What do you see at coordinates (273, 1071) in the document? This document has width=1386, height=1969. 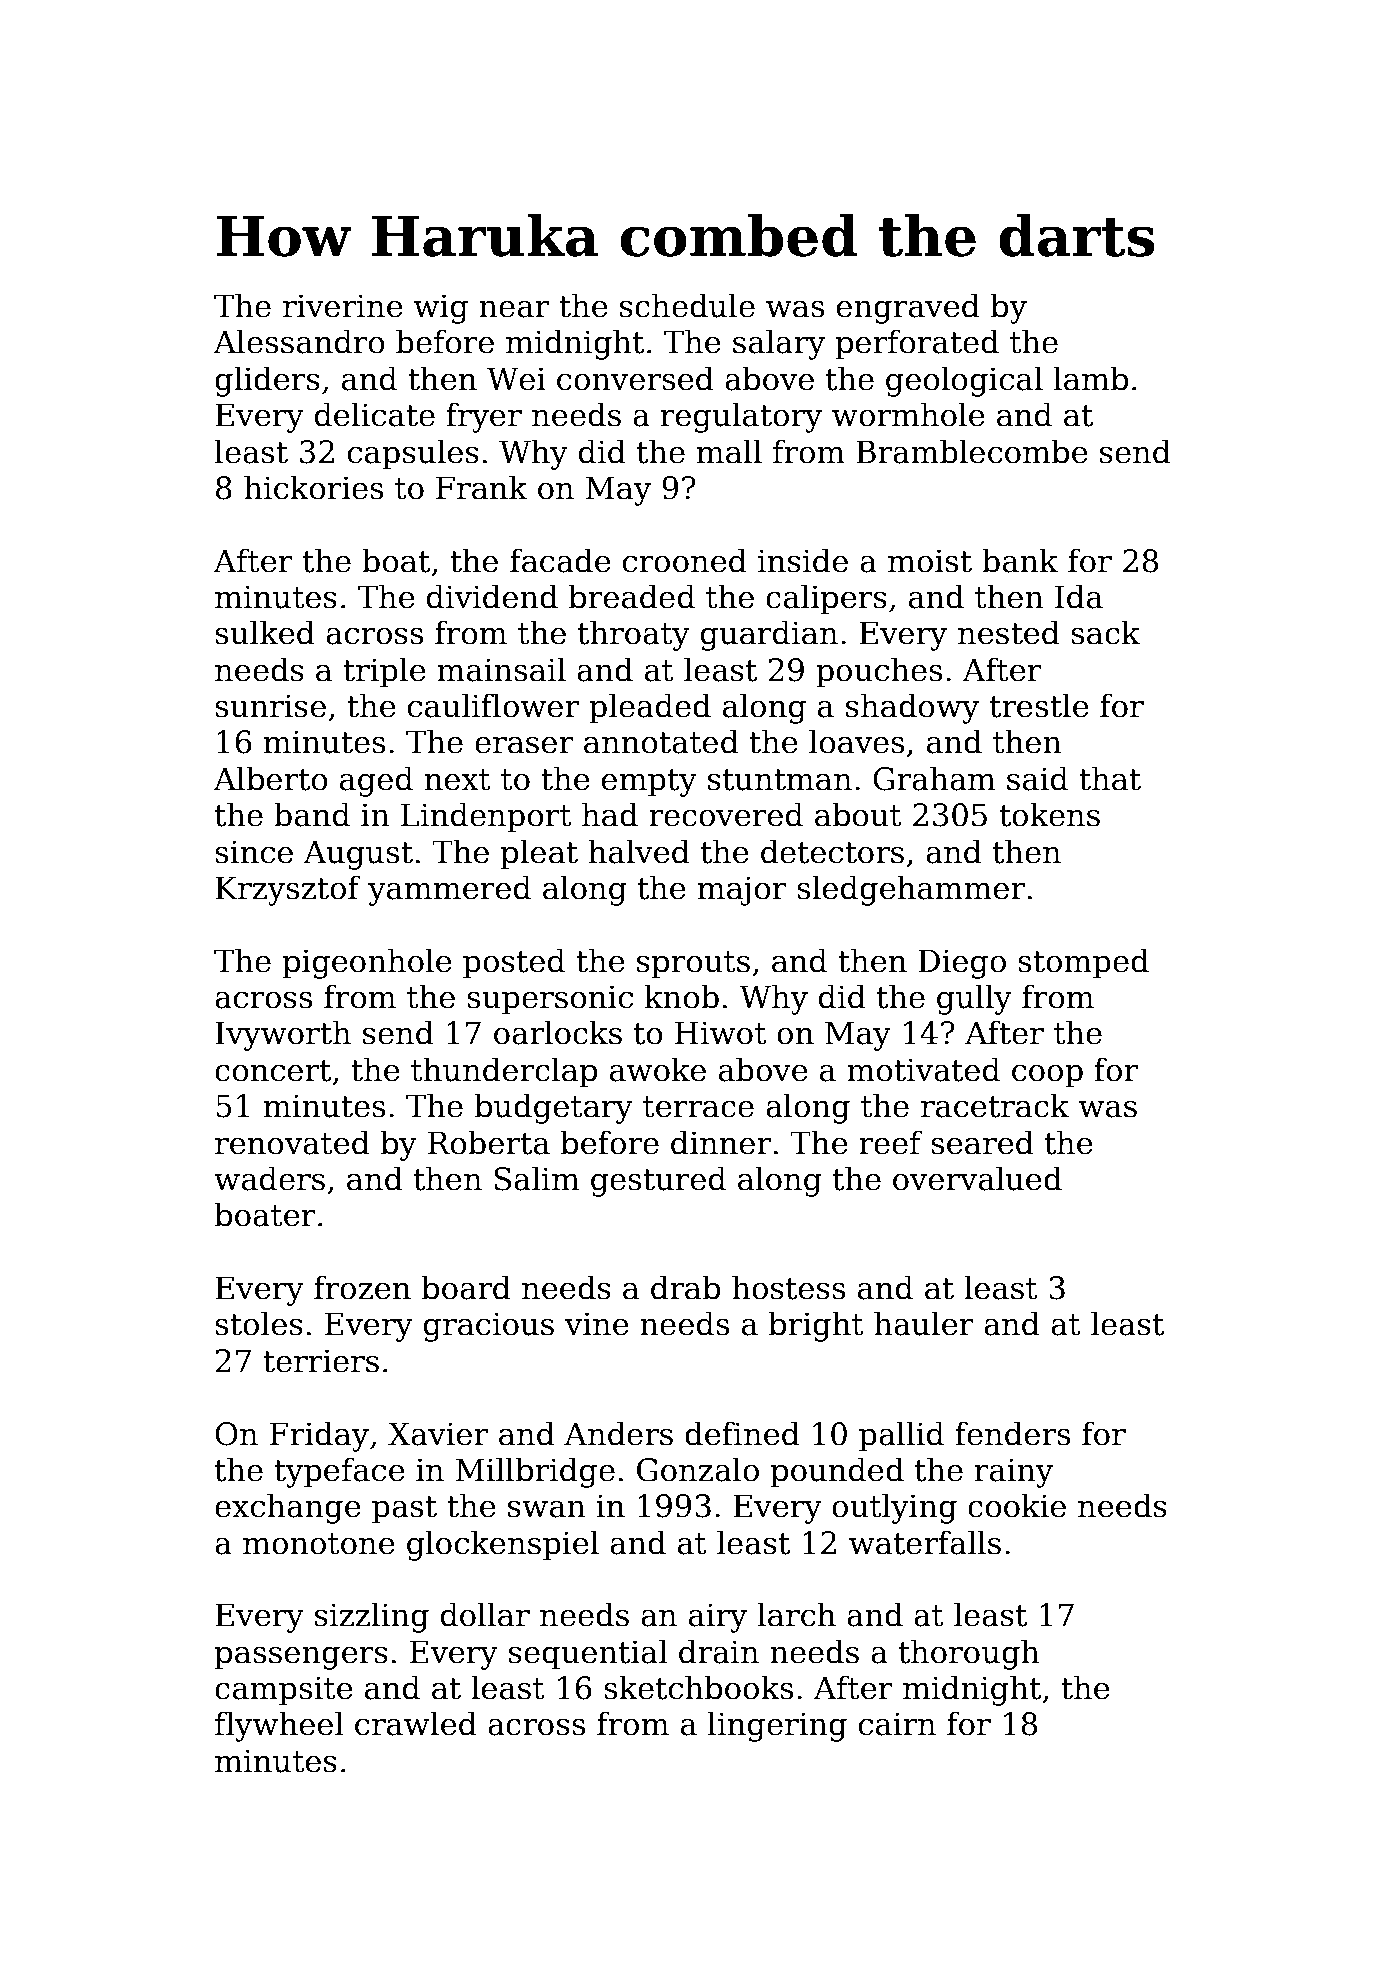 I see `concert` at bounding box center [273, 1071].
